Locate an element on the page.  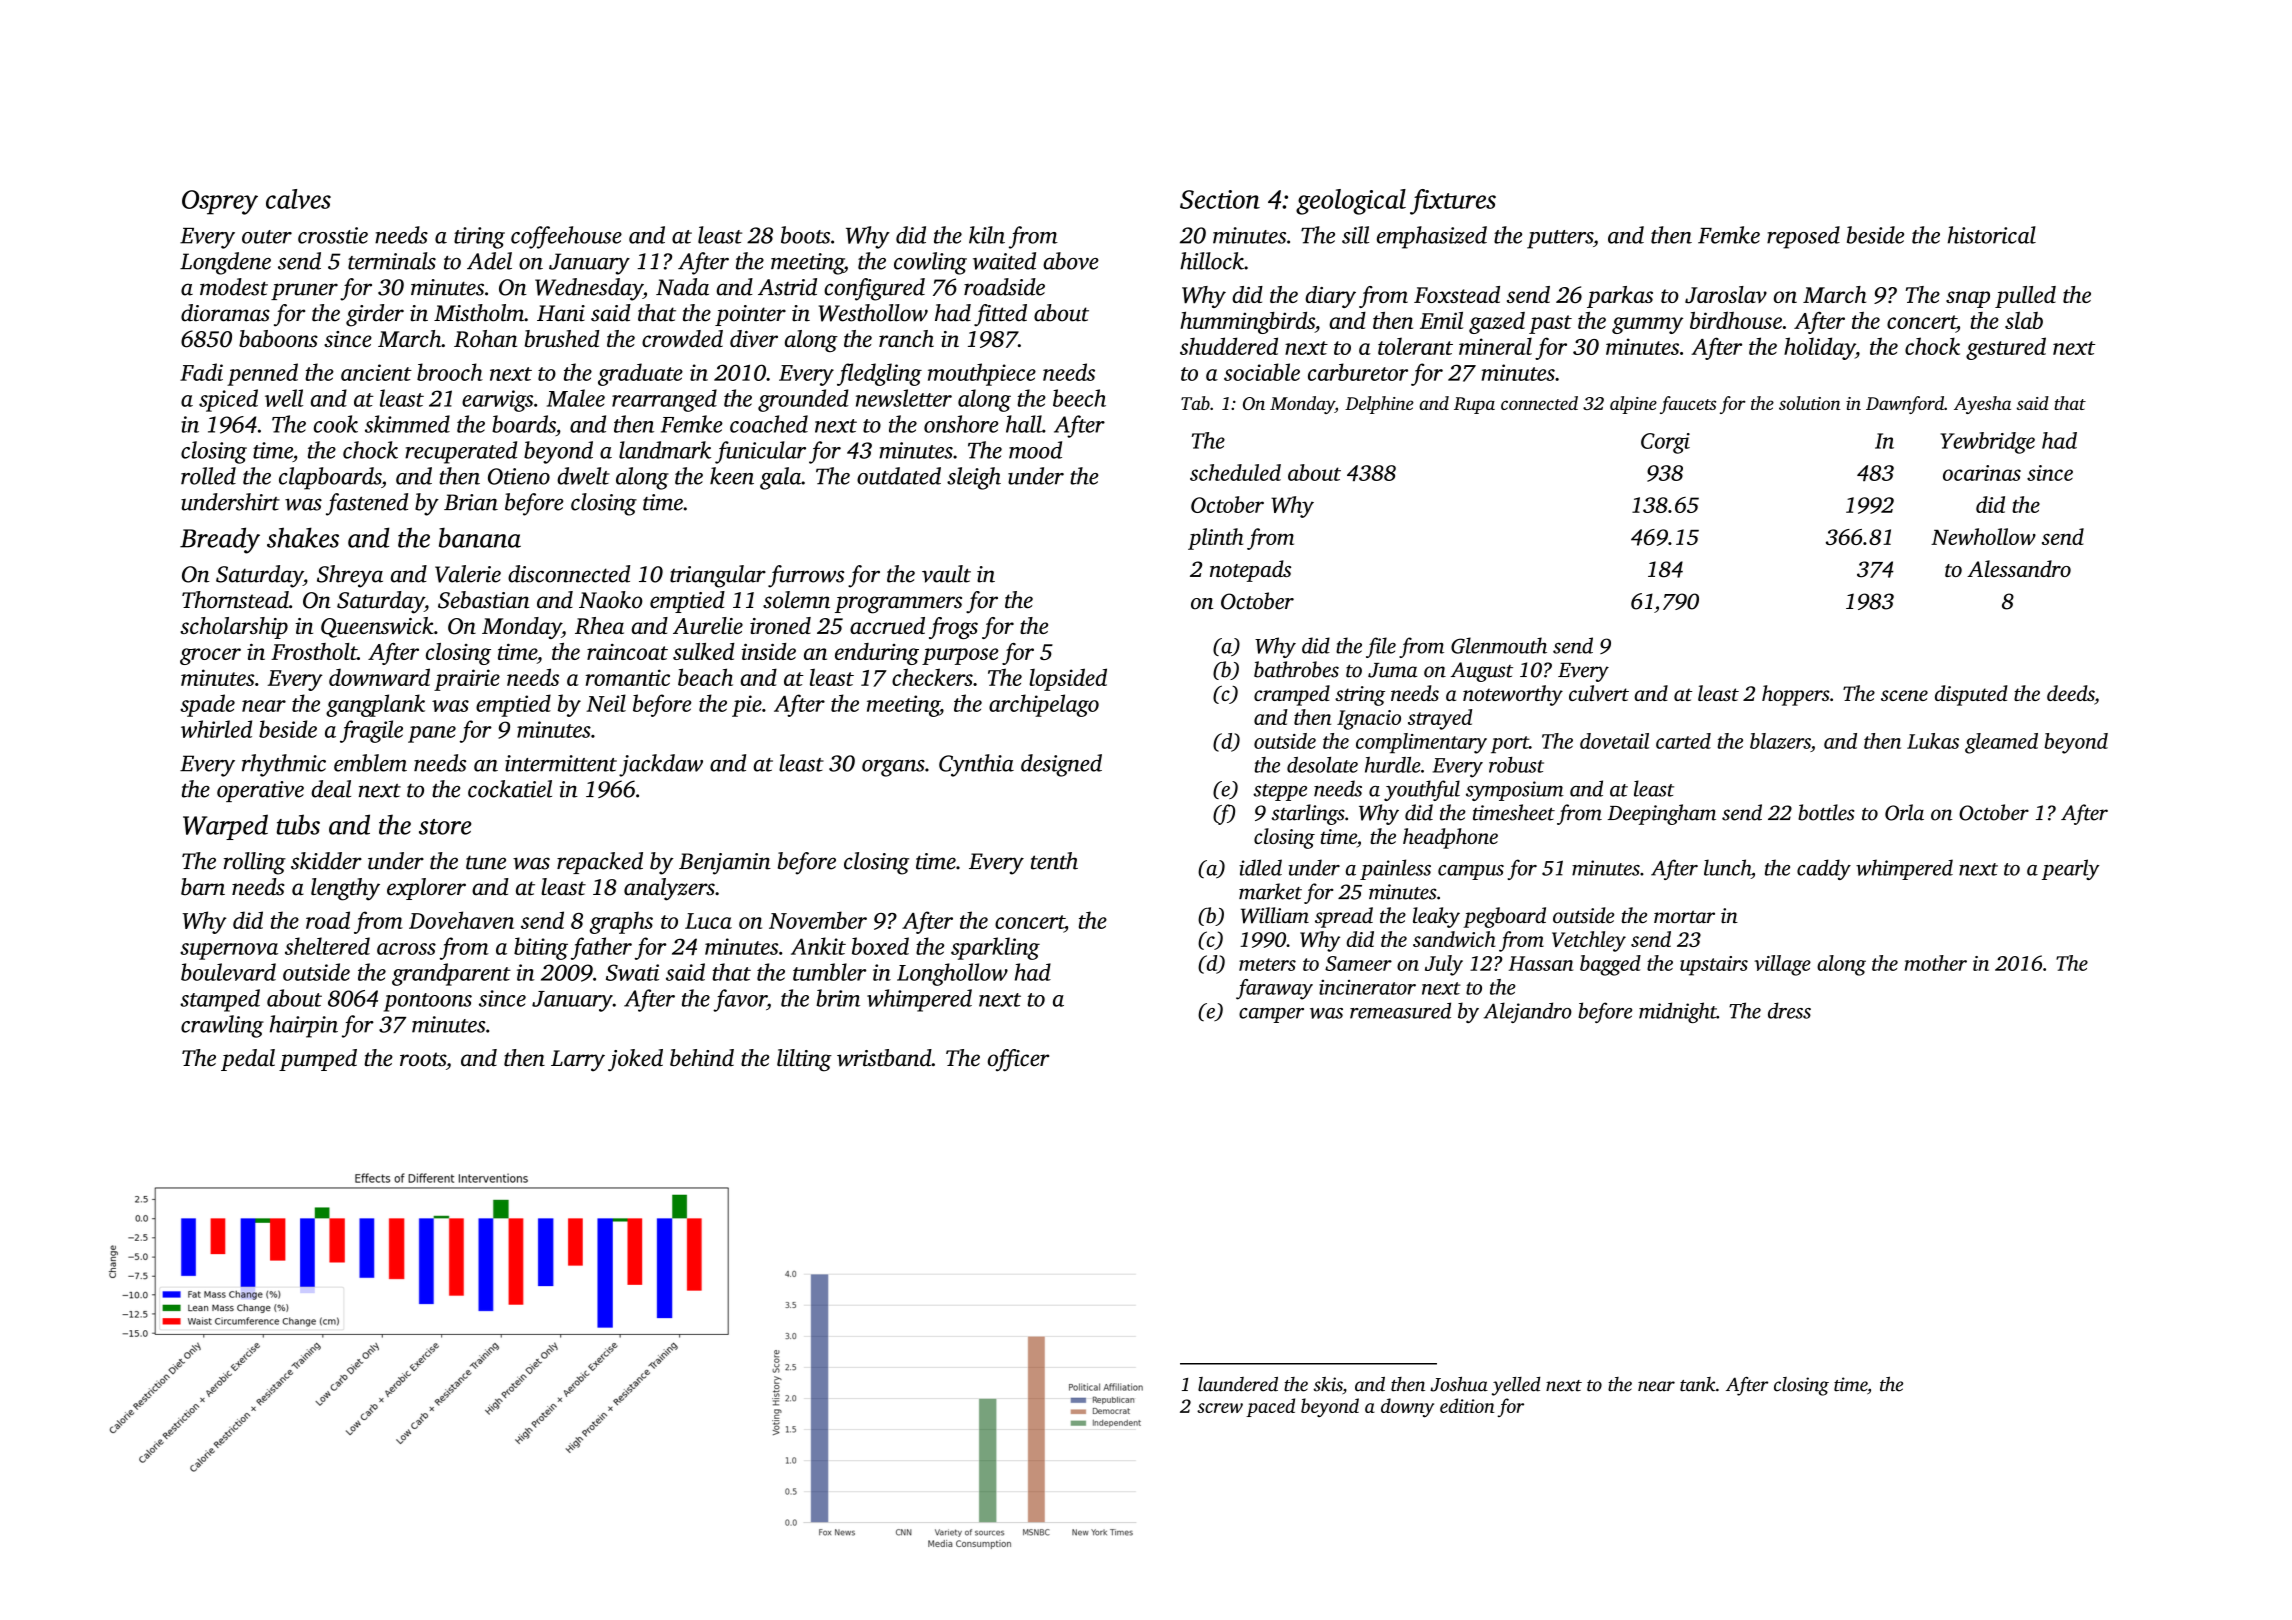
tank is located at coordinates (1698, 1384).
